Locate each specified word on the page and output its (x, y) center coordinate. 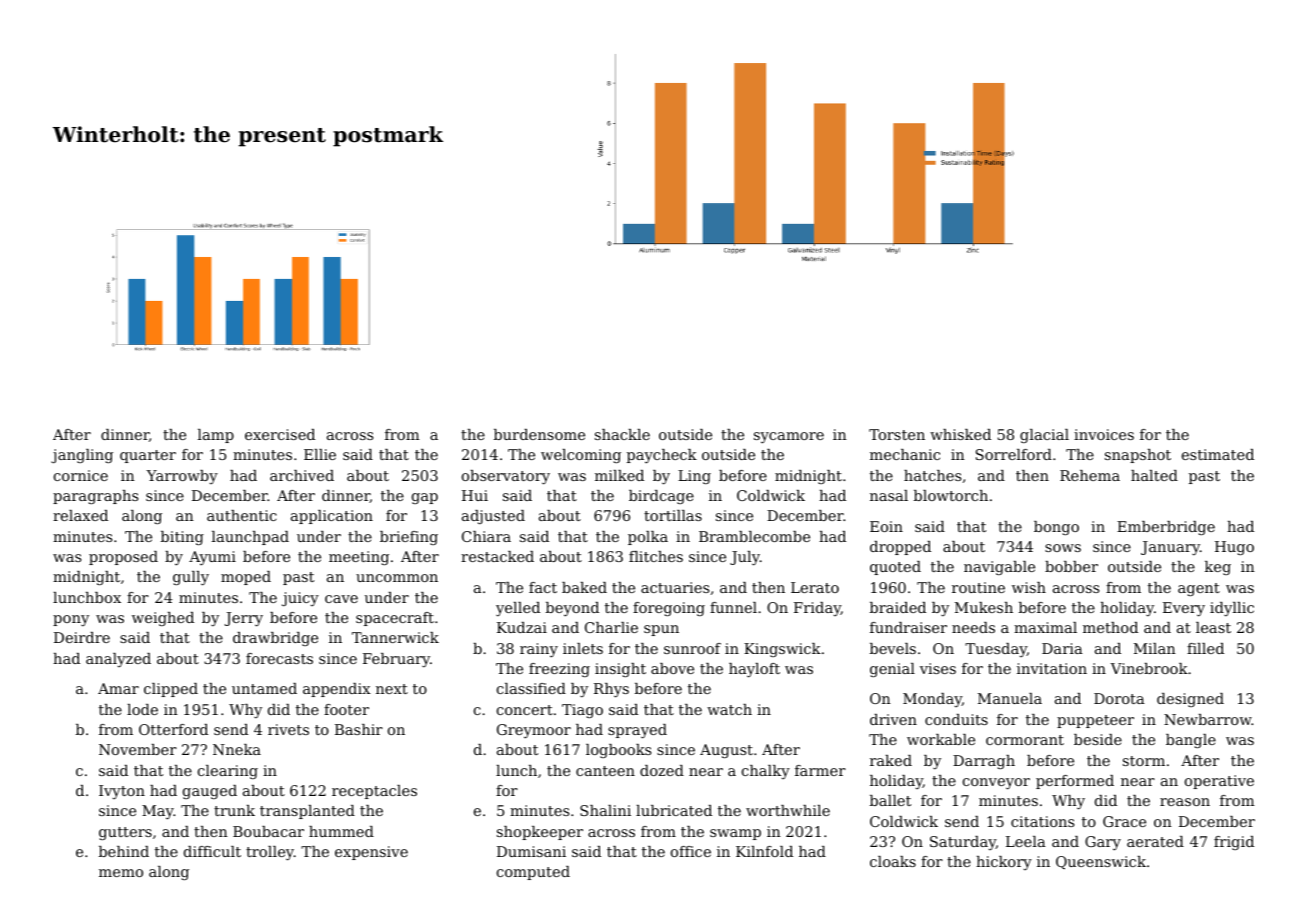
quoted (895, 568)
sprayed (637, 731)
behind (124, 851)
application (332, 517)
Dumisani (531, 851)
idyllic (1232, 609)
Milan (1155, 648)
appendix (337, 690)
